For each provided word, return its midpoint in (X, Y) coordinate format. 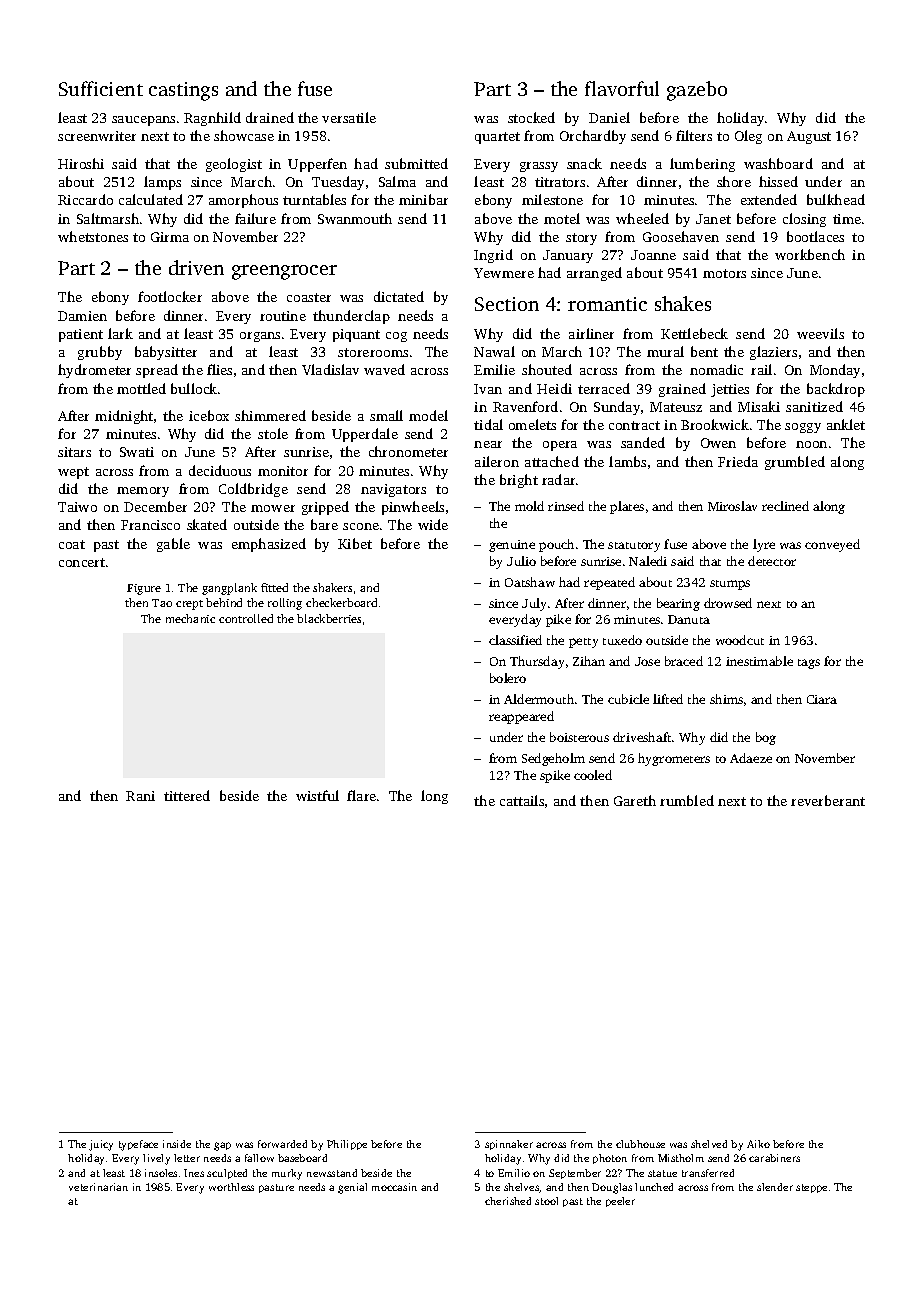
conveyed (832, 545)
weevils (820, 333)
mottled (141, 388)
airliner (591, 333)
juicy (101, 1145)
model (428, 415)
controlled (246, 618)
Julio (521, 561)
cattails (522, 800)
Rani (140, 796)
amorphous (243, 201)
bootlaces (815, 236)
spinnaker (509, 1145)
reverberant (828, 800)
